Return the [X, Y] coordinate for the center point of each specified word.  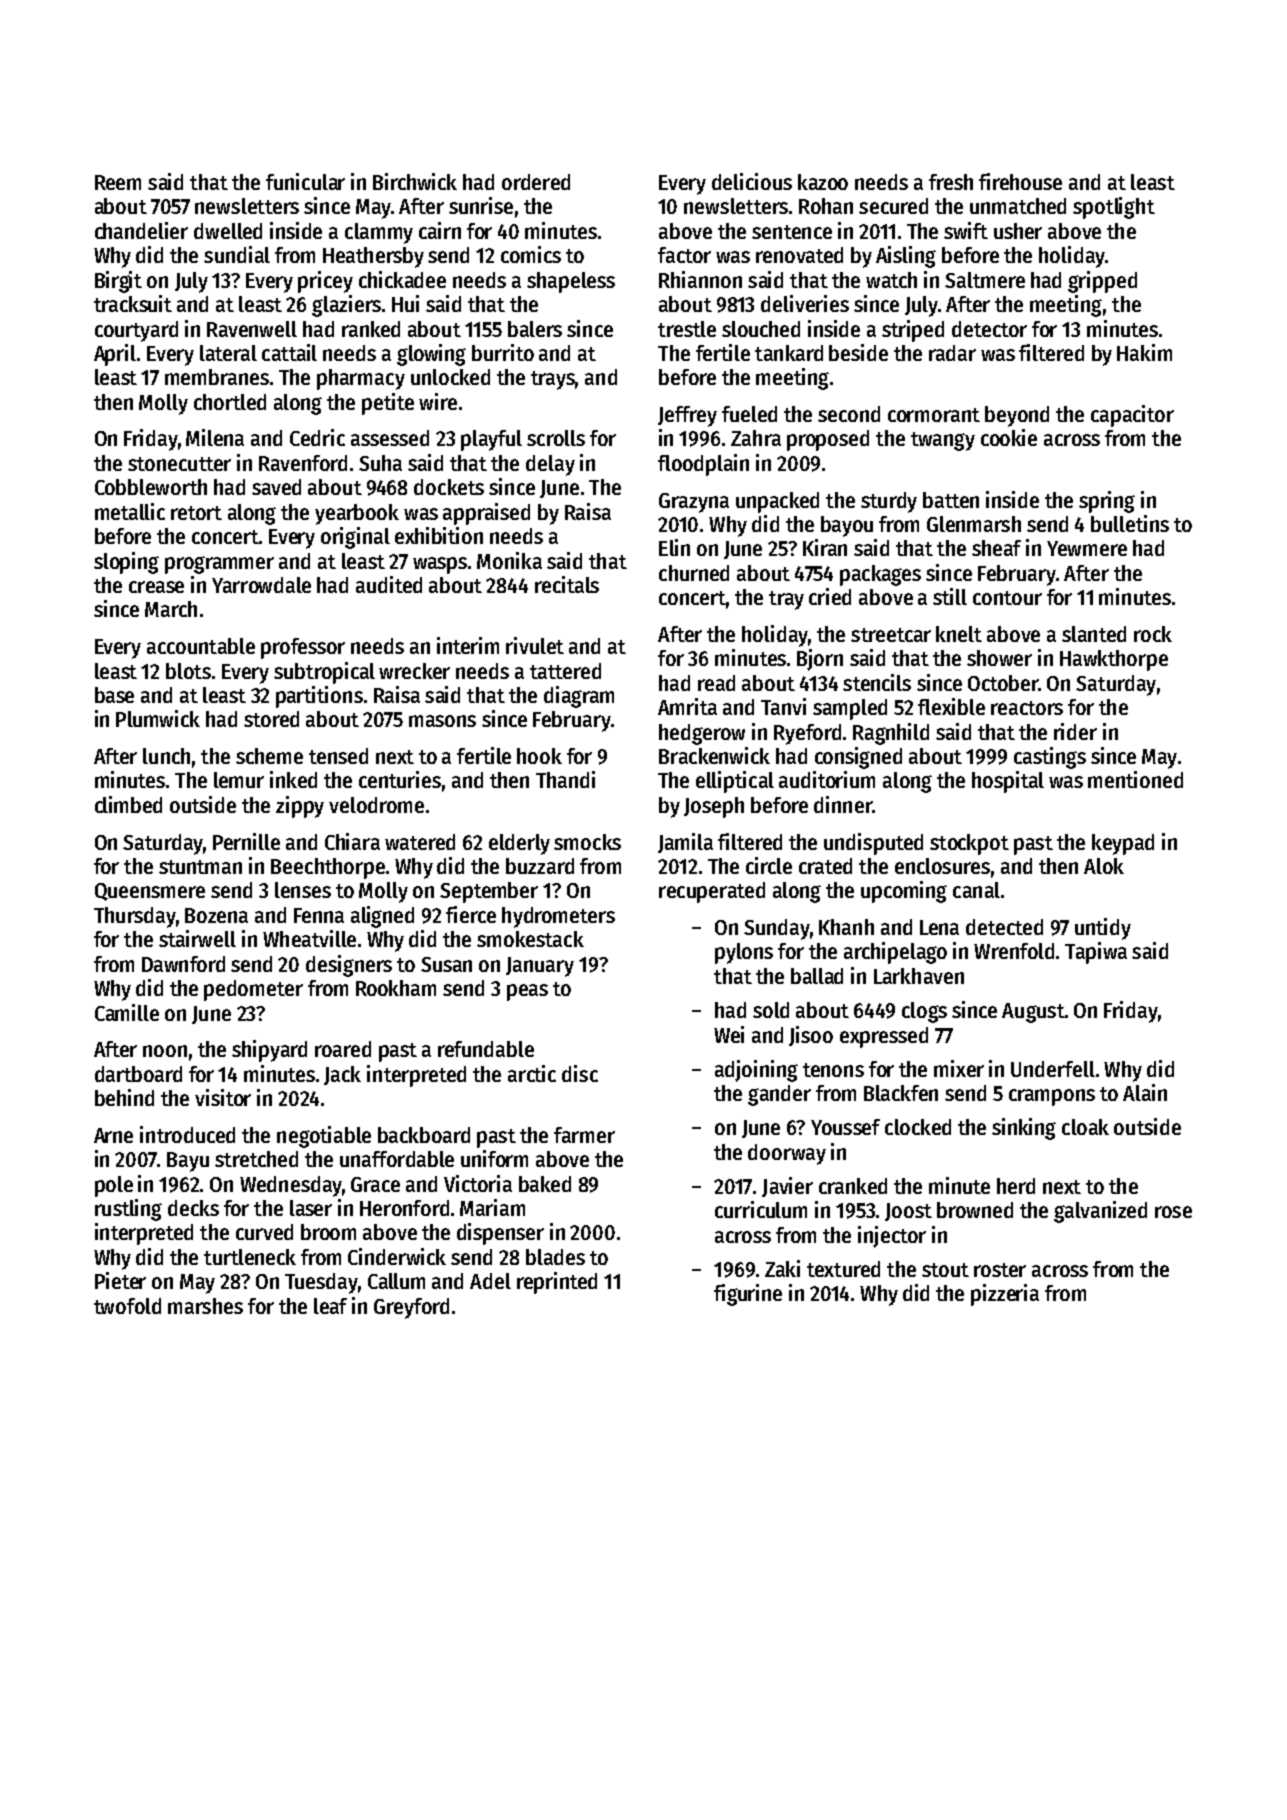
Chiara [352, 841]
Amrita [687, 706]
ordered [536, 182]
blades [555, 1257]
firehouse [1020, 181]
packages [880, 575]
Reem [118, 182]
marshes [205, 1306]
